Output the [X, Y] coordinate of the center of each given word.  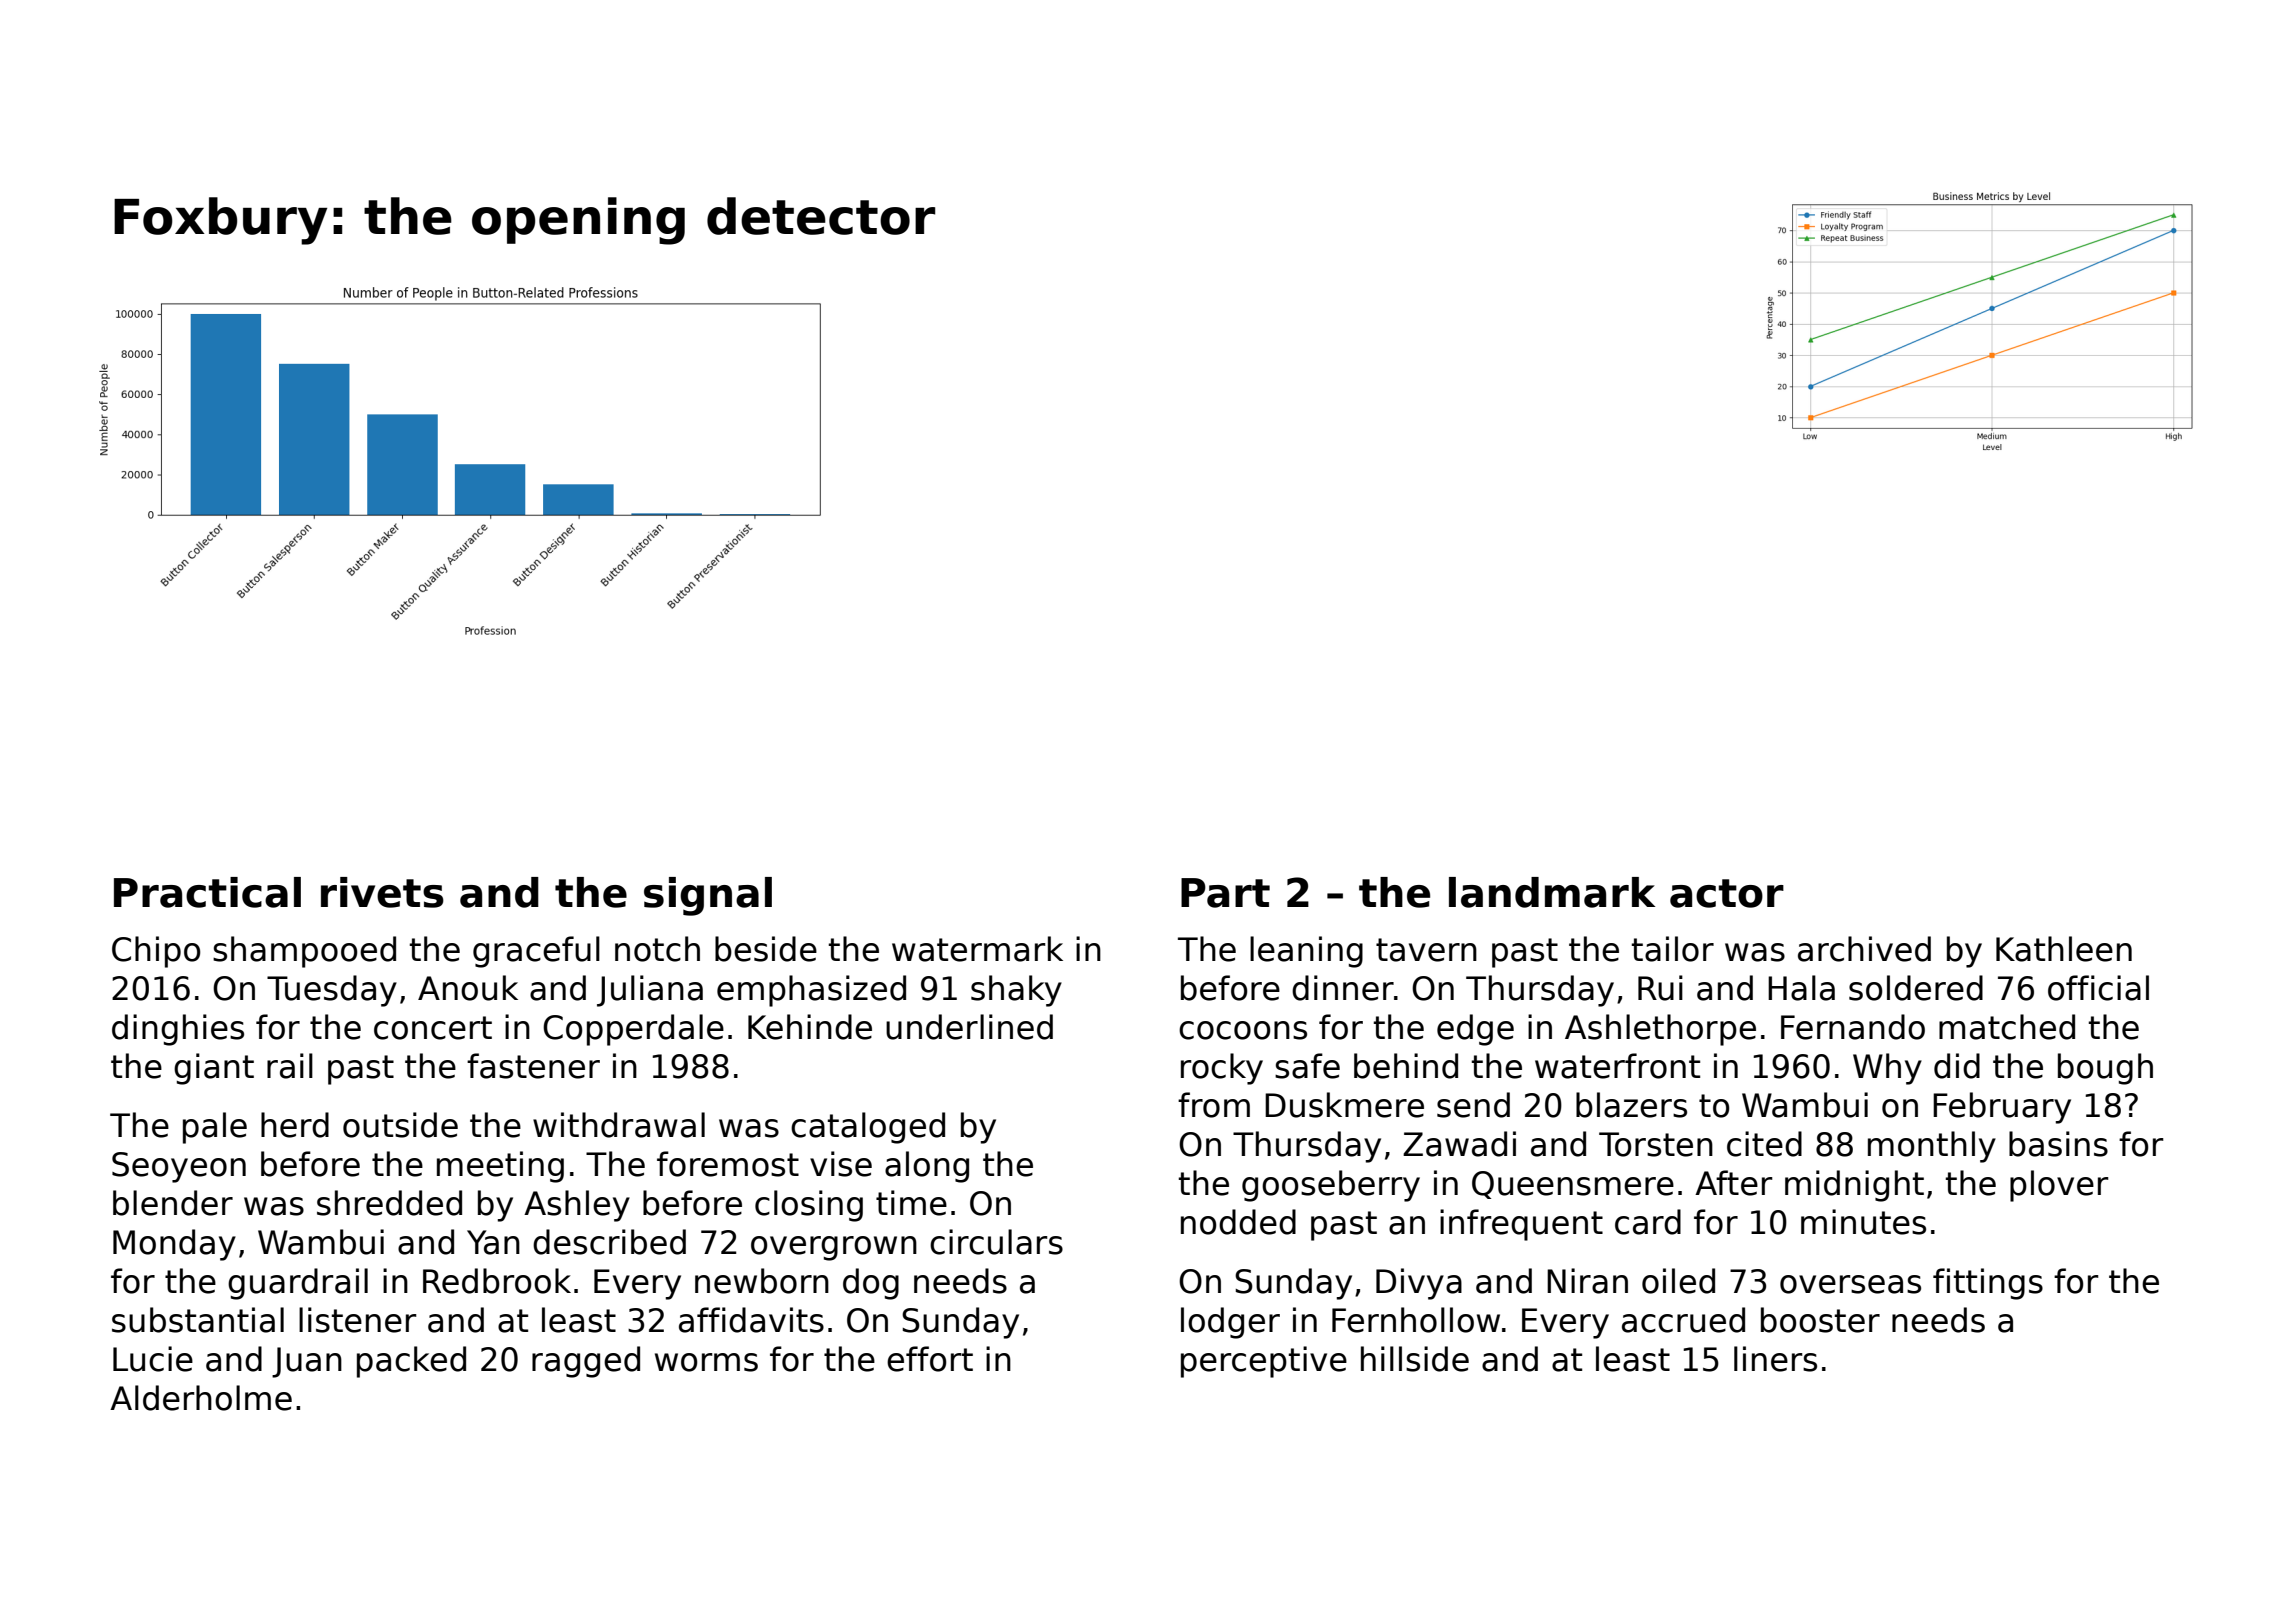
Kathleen [2064, 949]
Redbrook [497, 1281]
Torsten [1656, 1144]
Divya [1419, 1284]
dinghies [178, 1030]
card [1648, 1222]
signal [708, 896]
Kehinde [810, 1027]
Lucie [153, 1359]
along [927, 1167]
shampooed [304, 952]
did [1957, 1066]
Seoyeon [179, 1167]
